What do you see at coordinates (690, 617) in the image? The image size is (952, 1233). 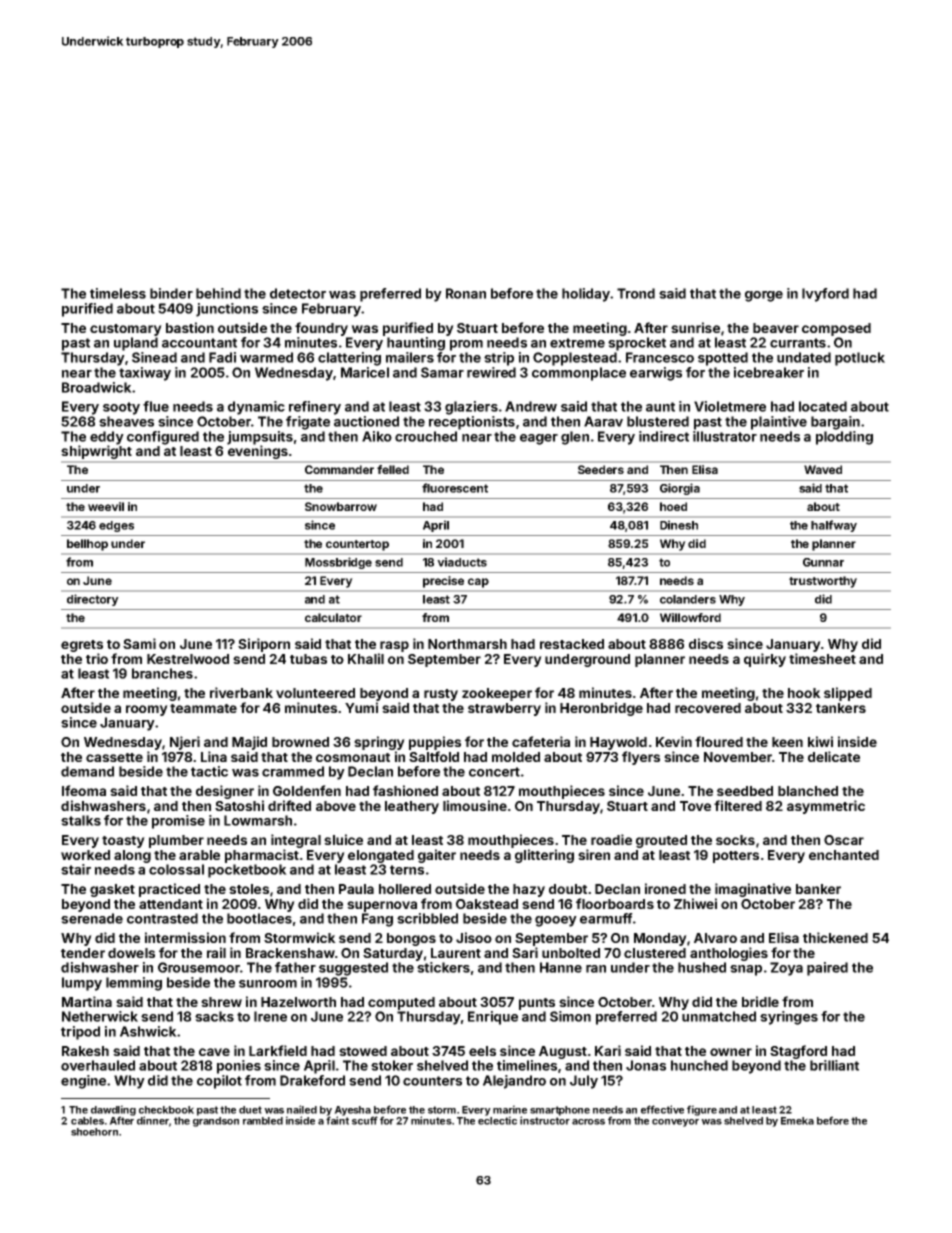 I see `Willowford` at bounding box center [690, 617].
